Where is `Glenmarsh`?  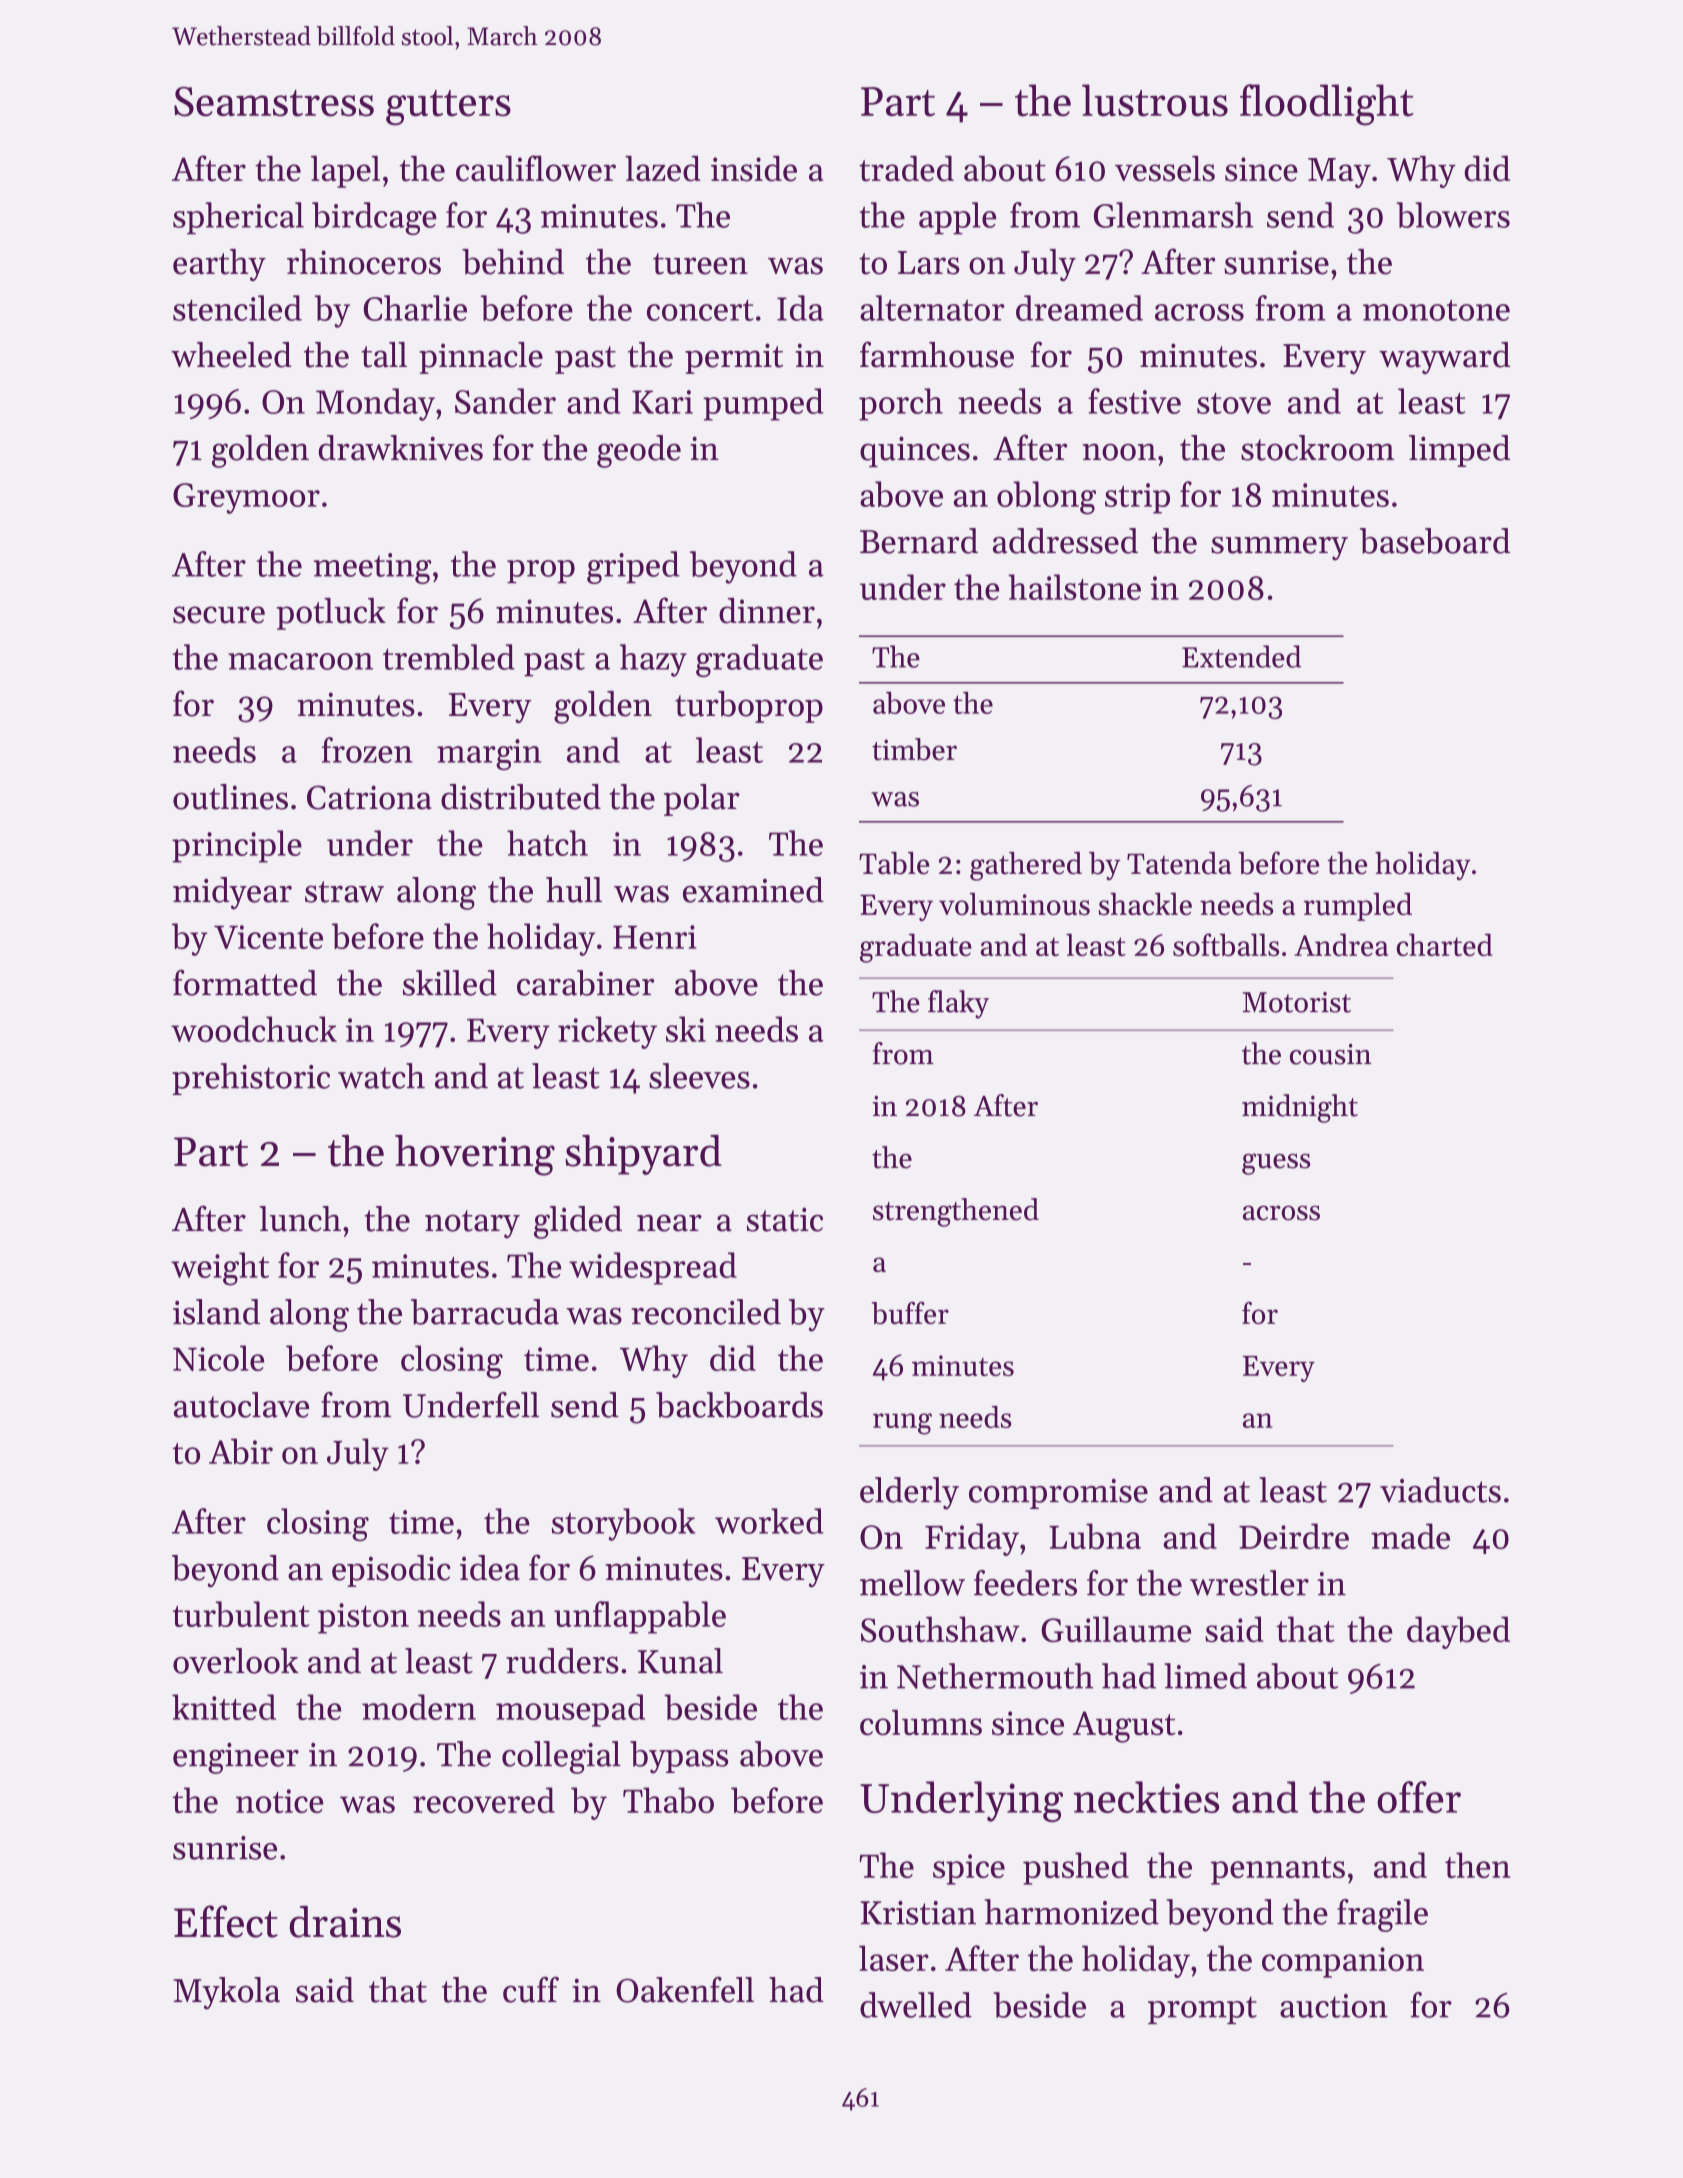
Glenmarsh is located at coordinates (1173, 215).
